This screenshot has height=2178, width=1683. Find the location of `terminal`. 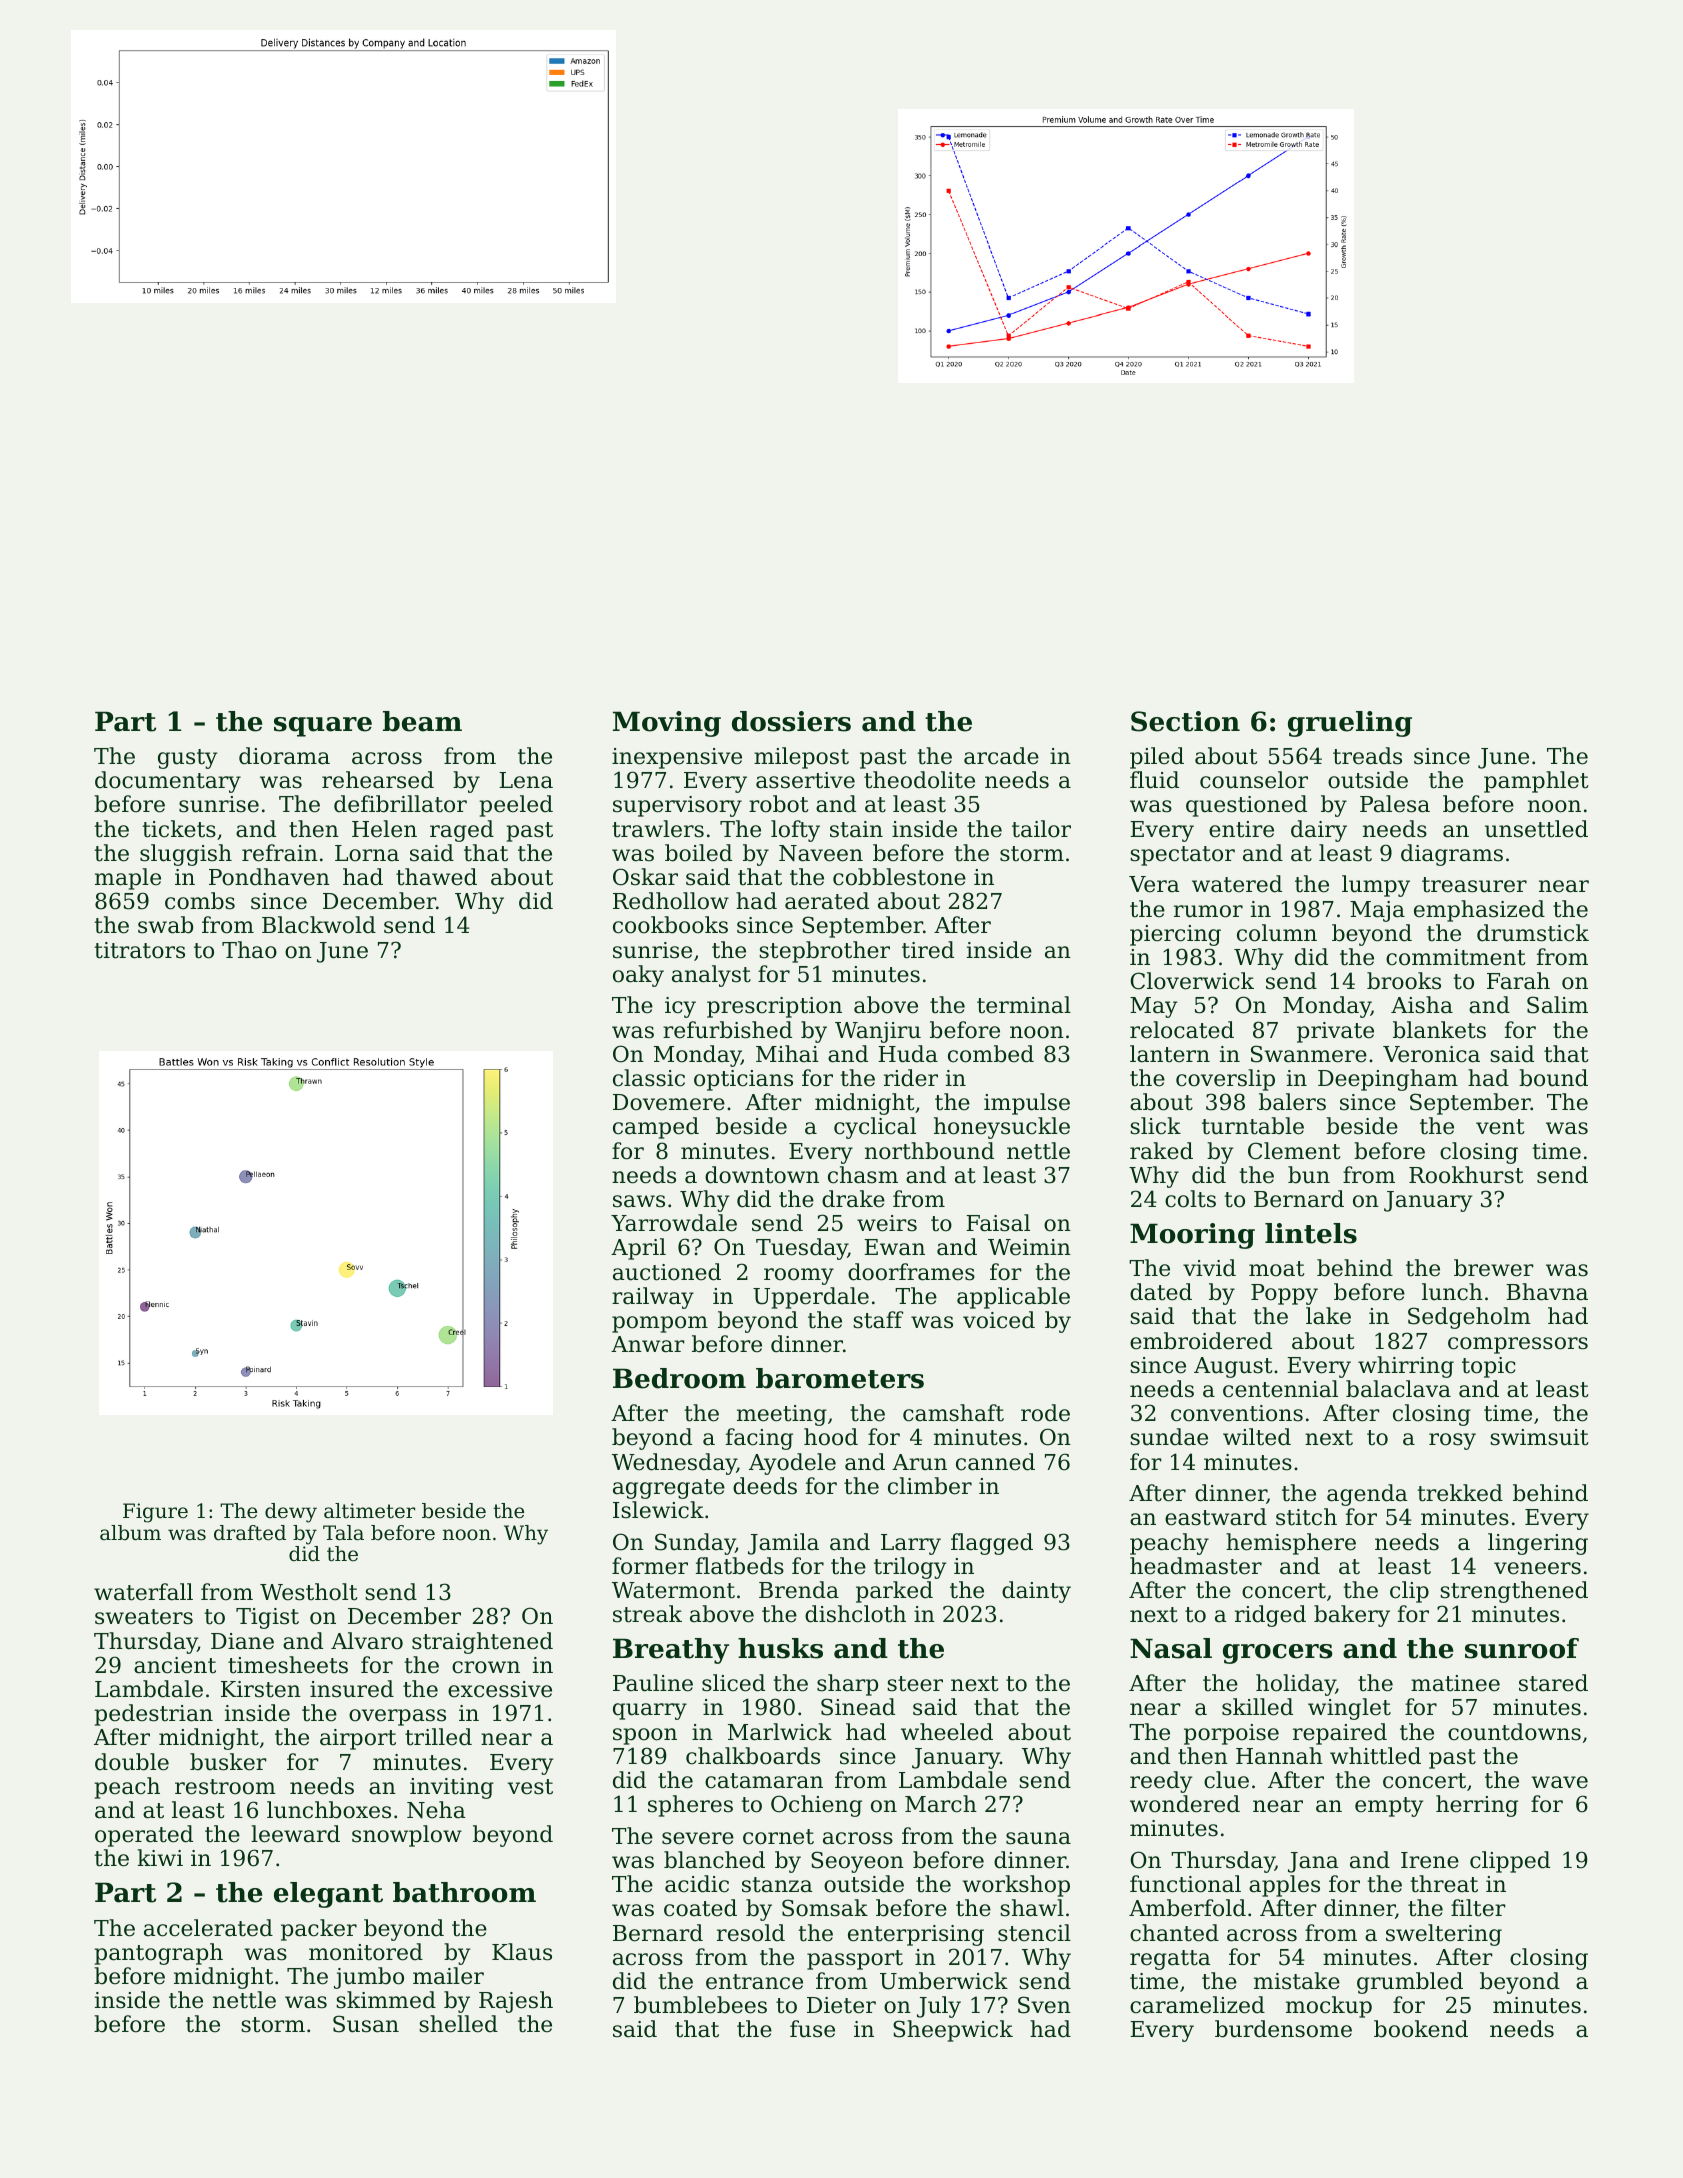

terminal is located at coordinates (1024, 1005).
